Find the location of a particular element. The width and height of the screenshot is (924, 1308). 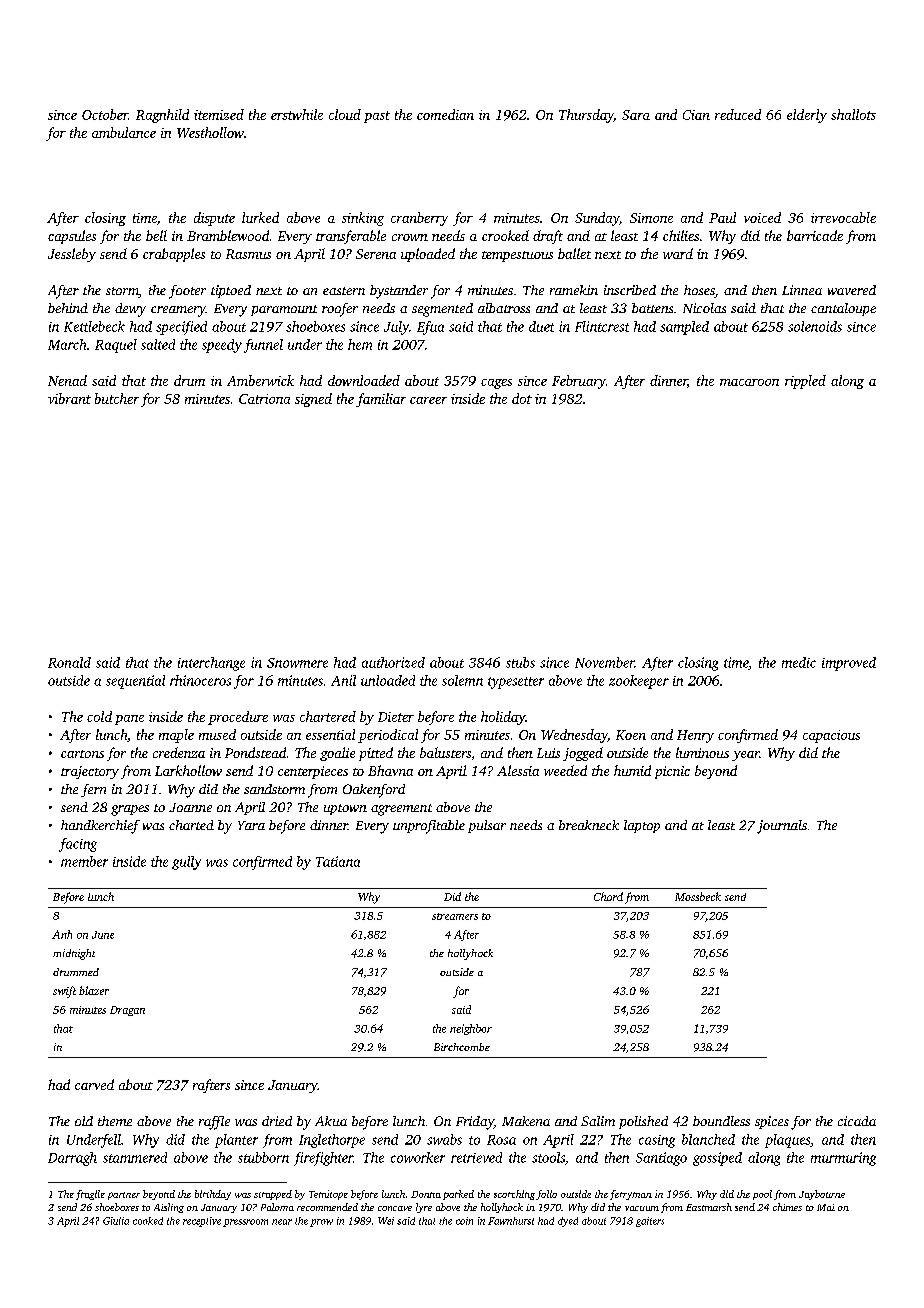

lurked is located at coordinates (260, 217).
